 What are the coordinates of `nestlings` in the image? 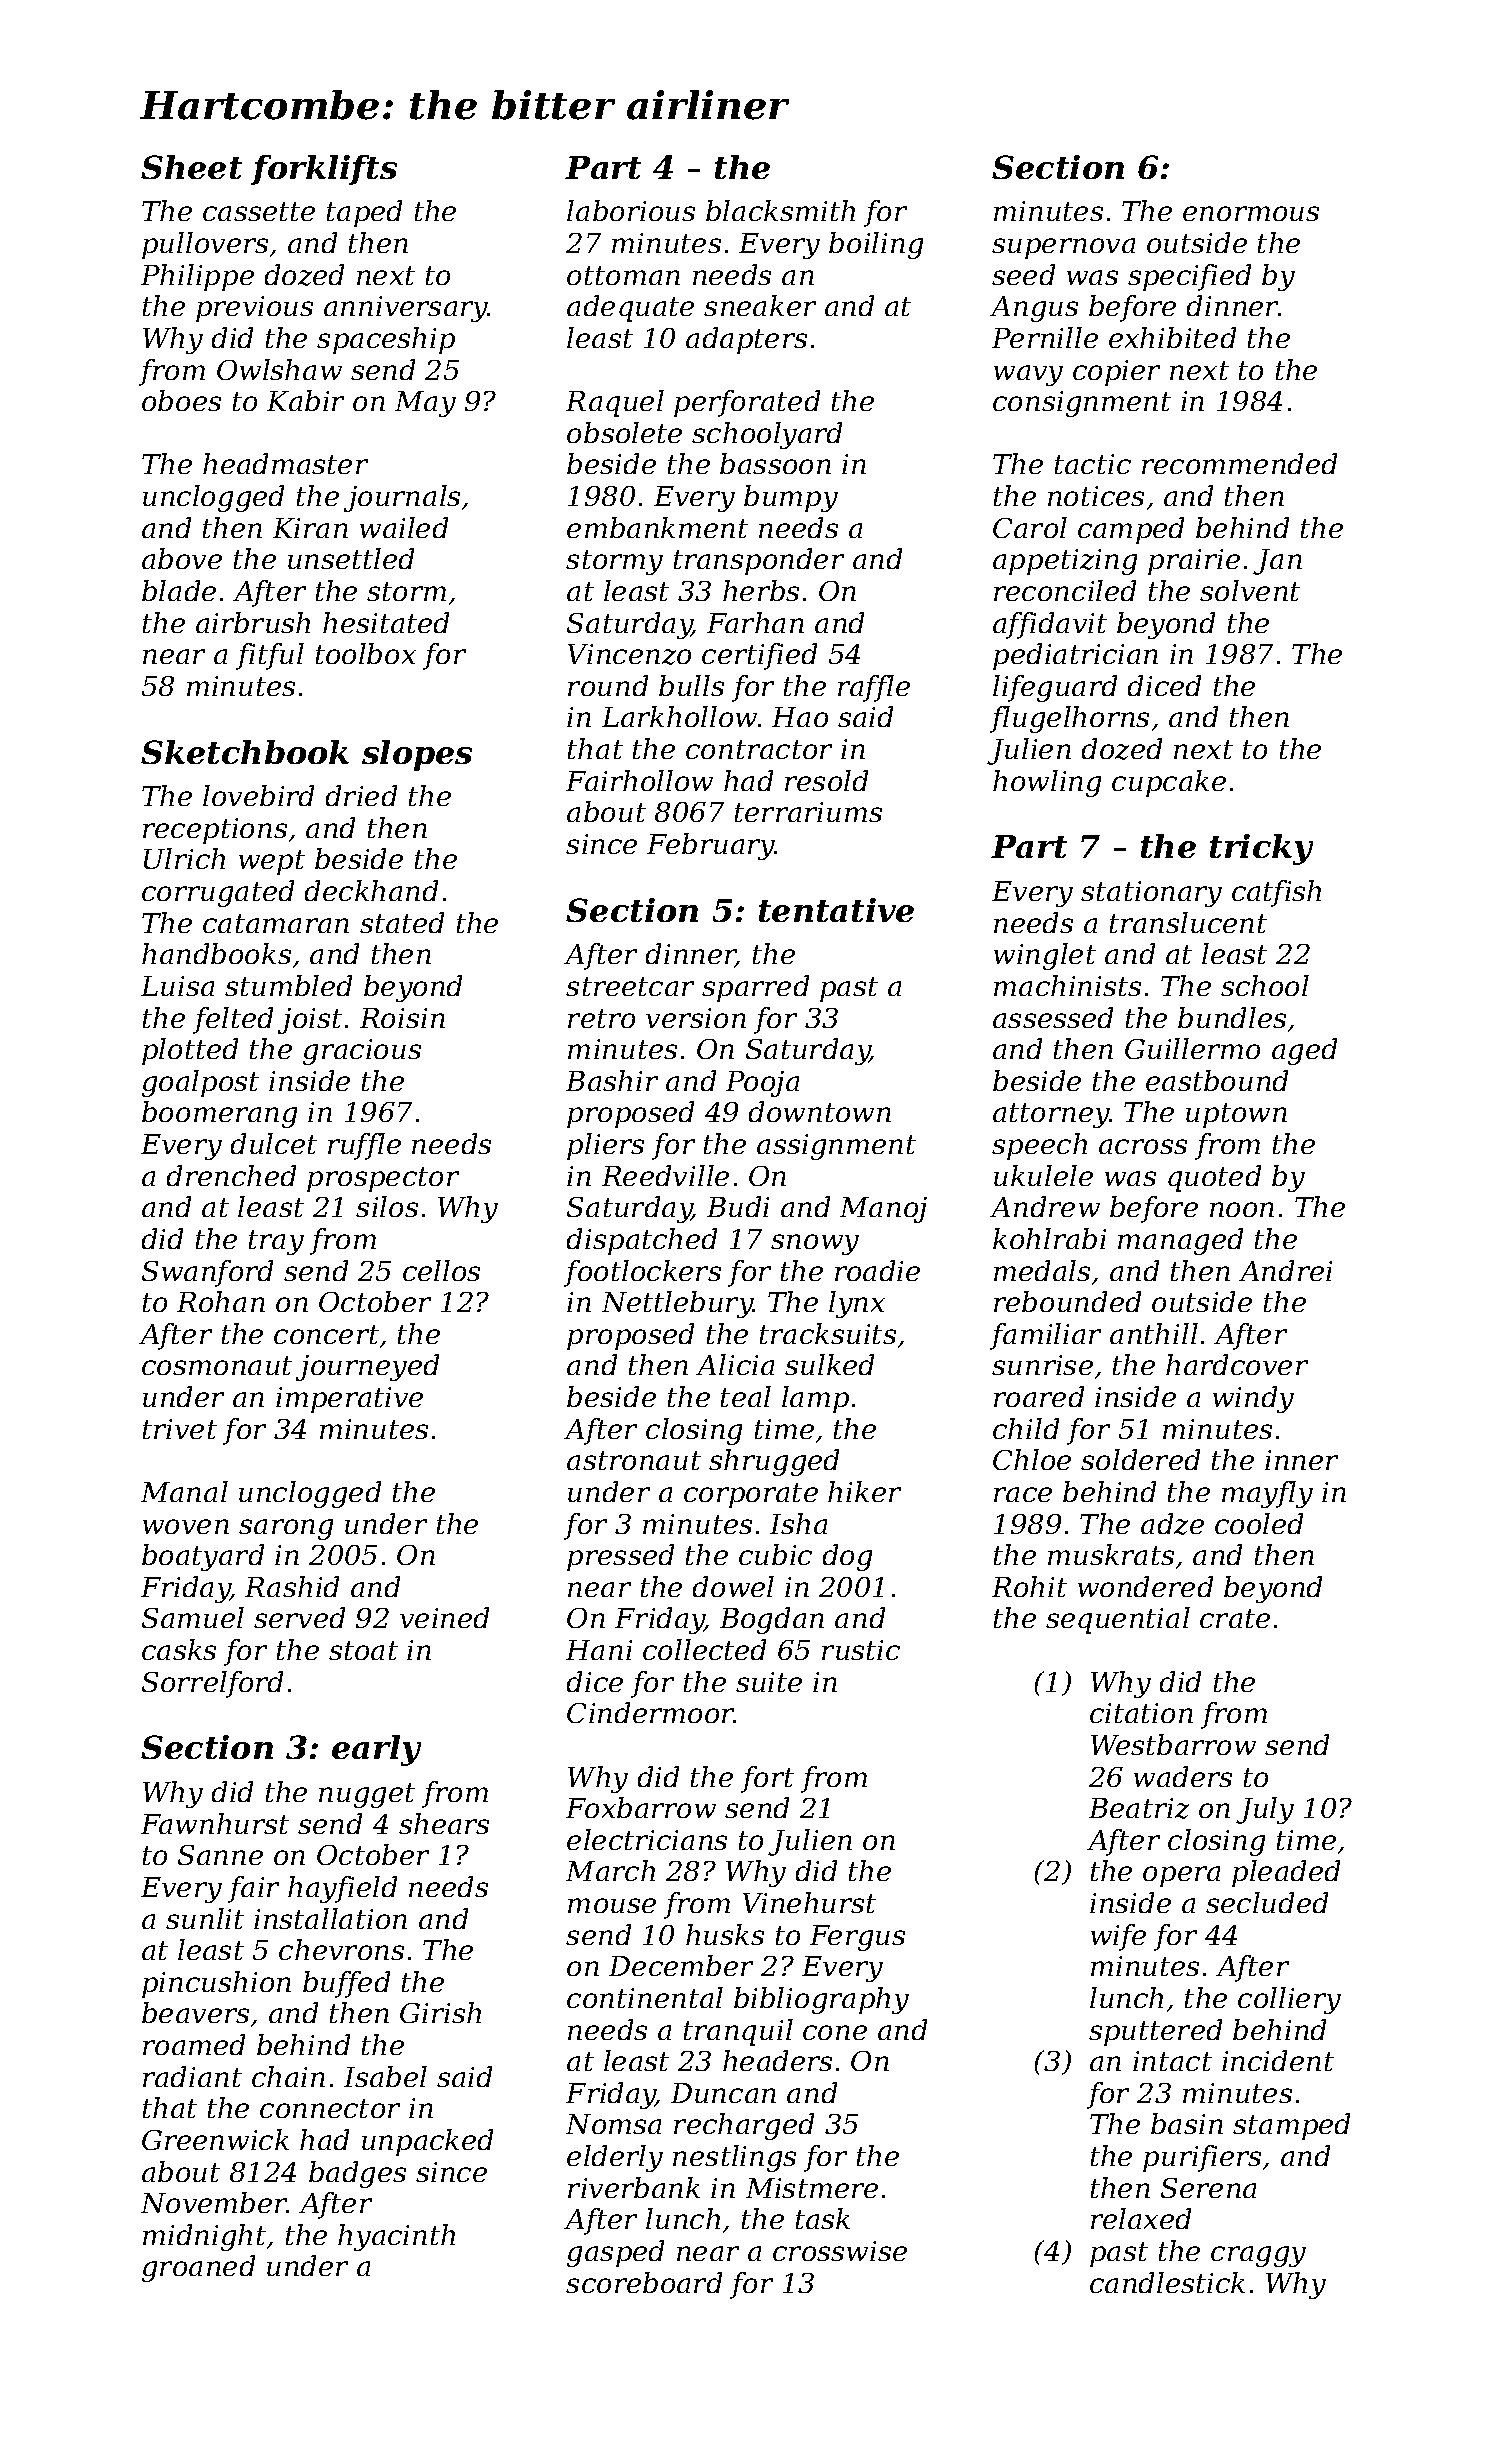 It's located at (734, 2158).
